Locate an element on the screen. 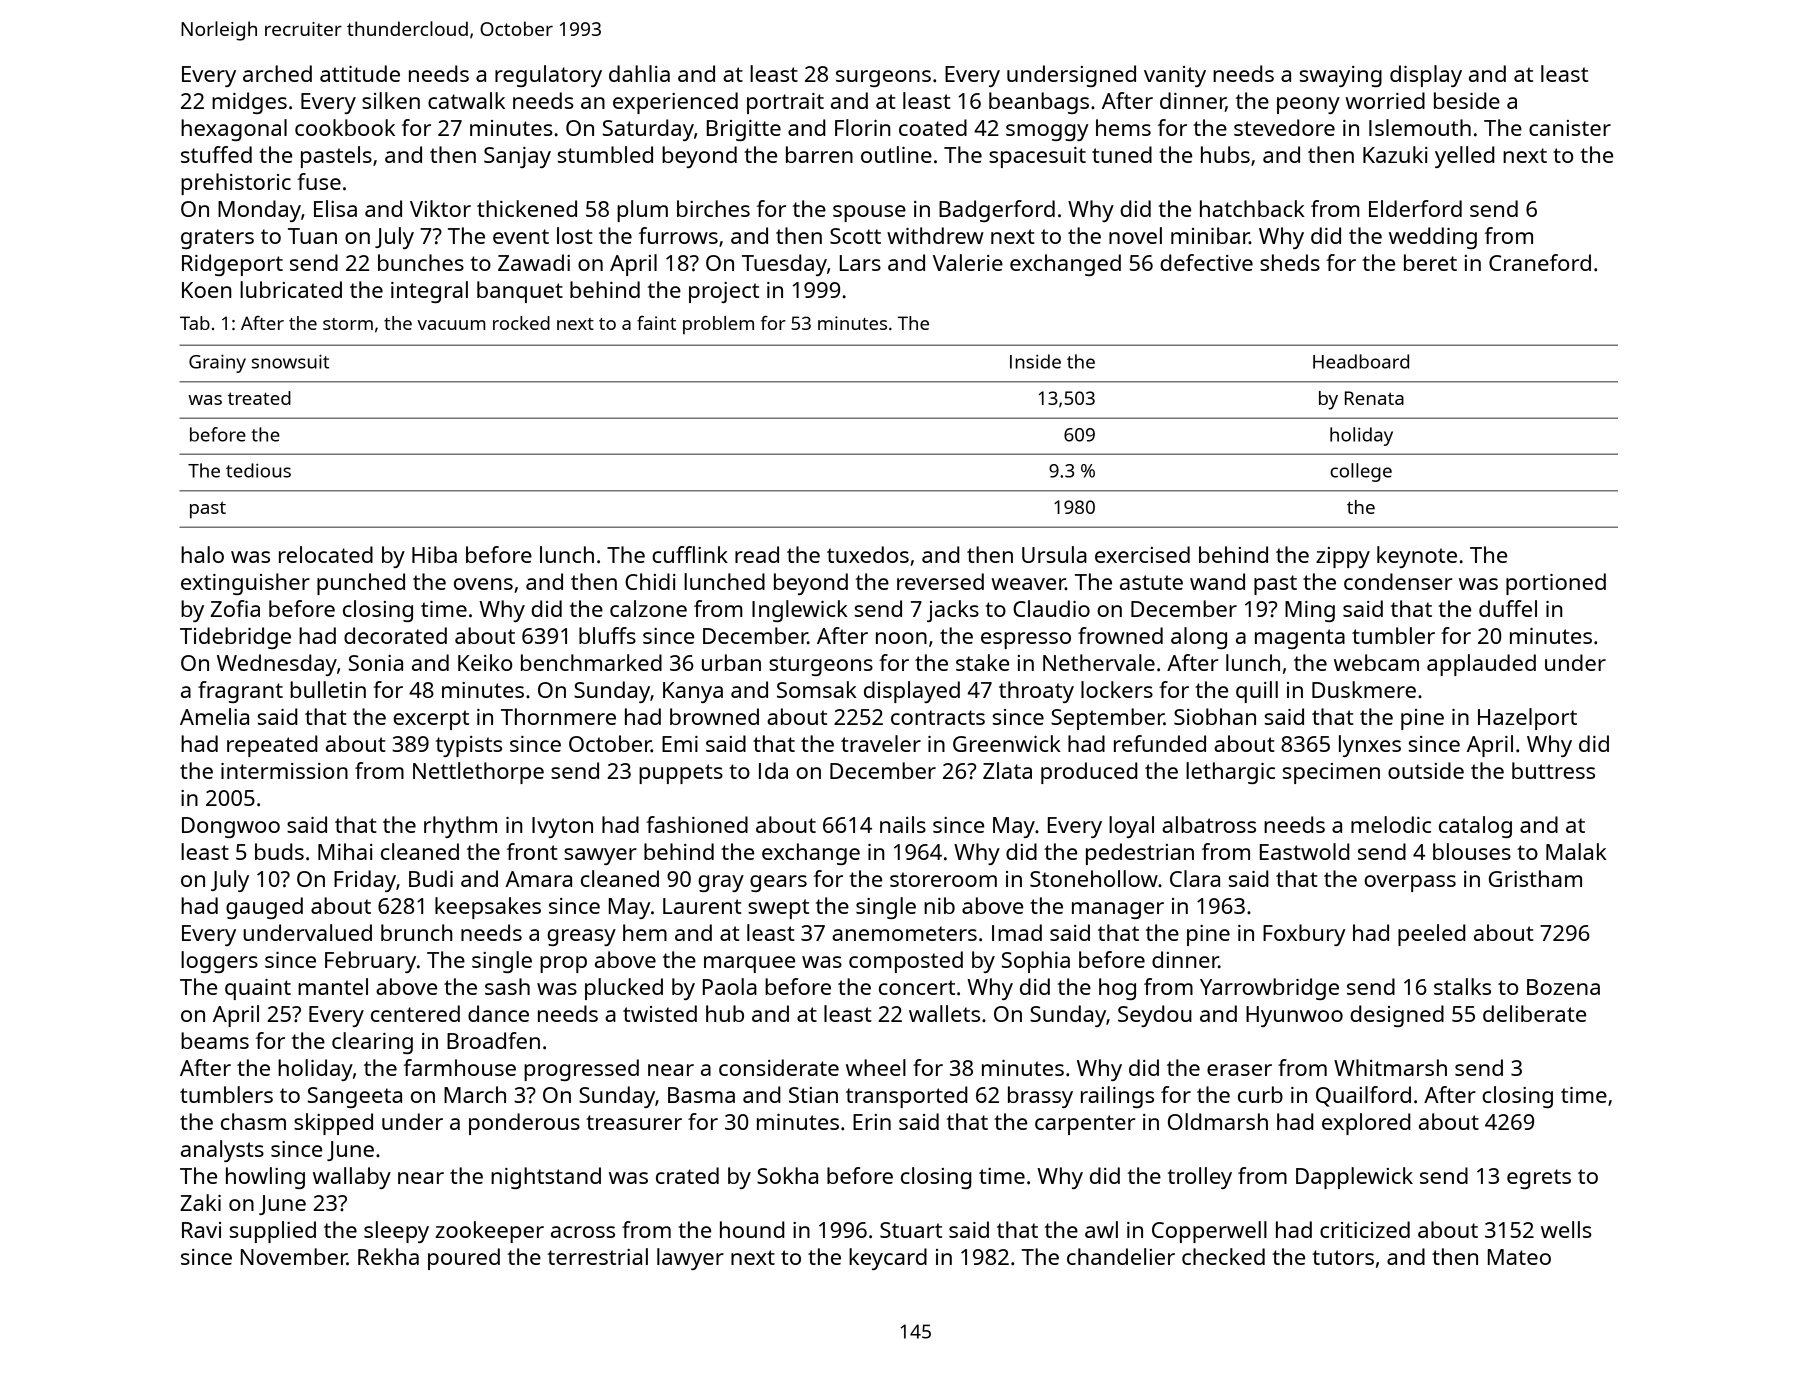 Image resolution: width=1798 pixels, height=1390 pixels. centered is located at coordinates (415, 1013).
